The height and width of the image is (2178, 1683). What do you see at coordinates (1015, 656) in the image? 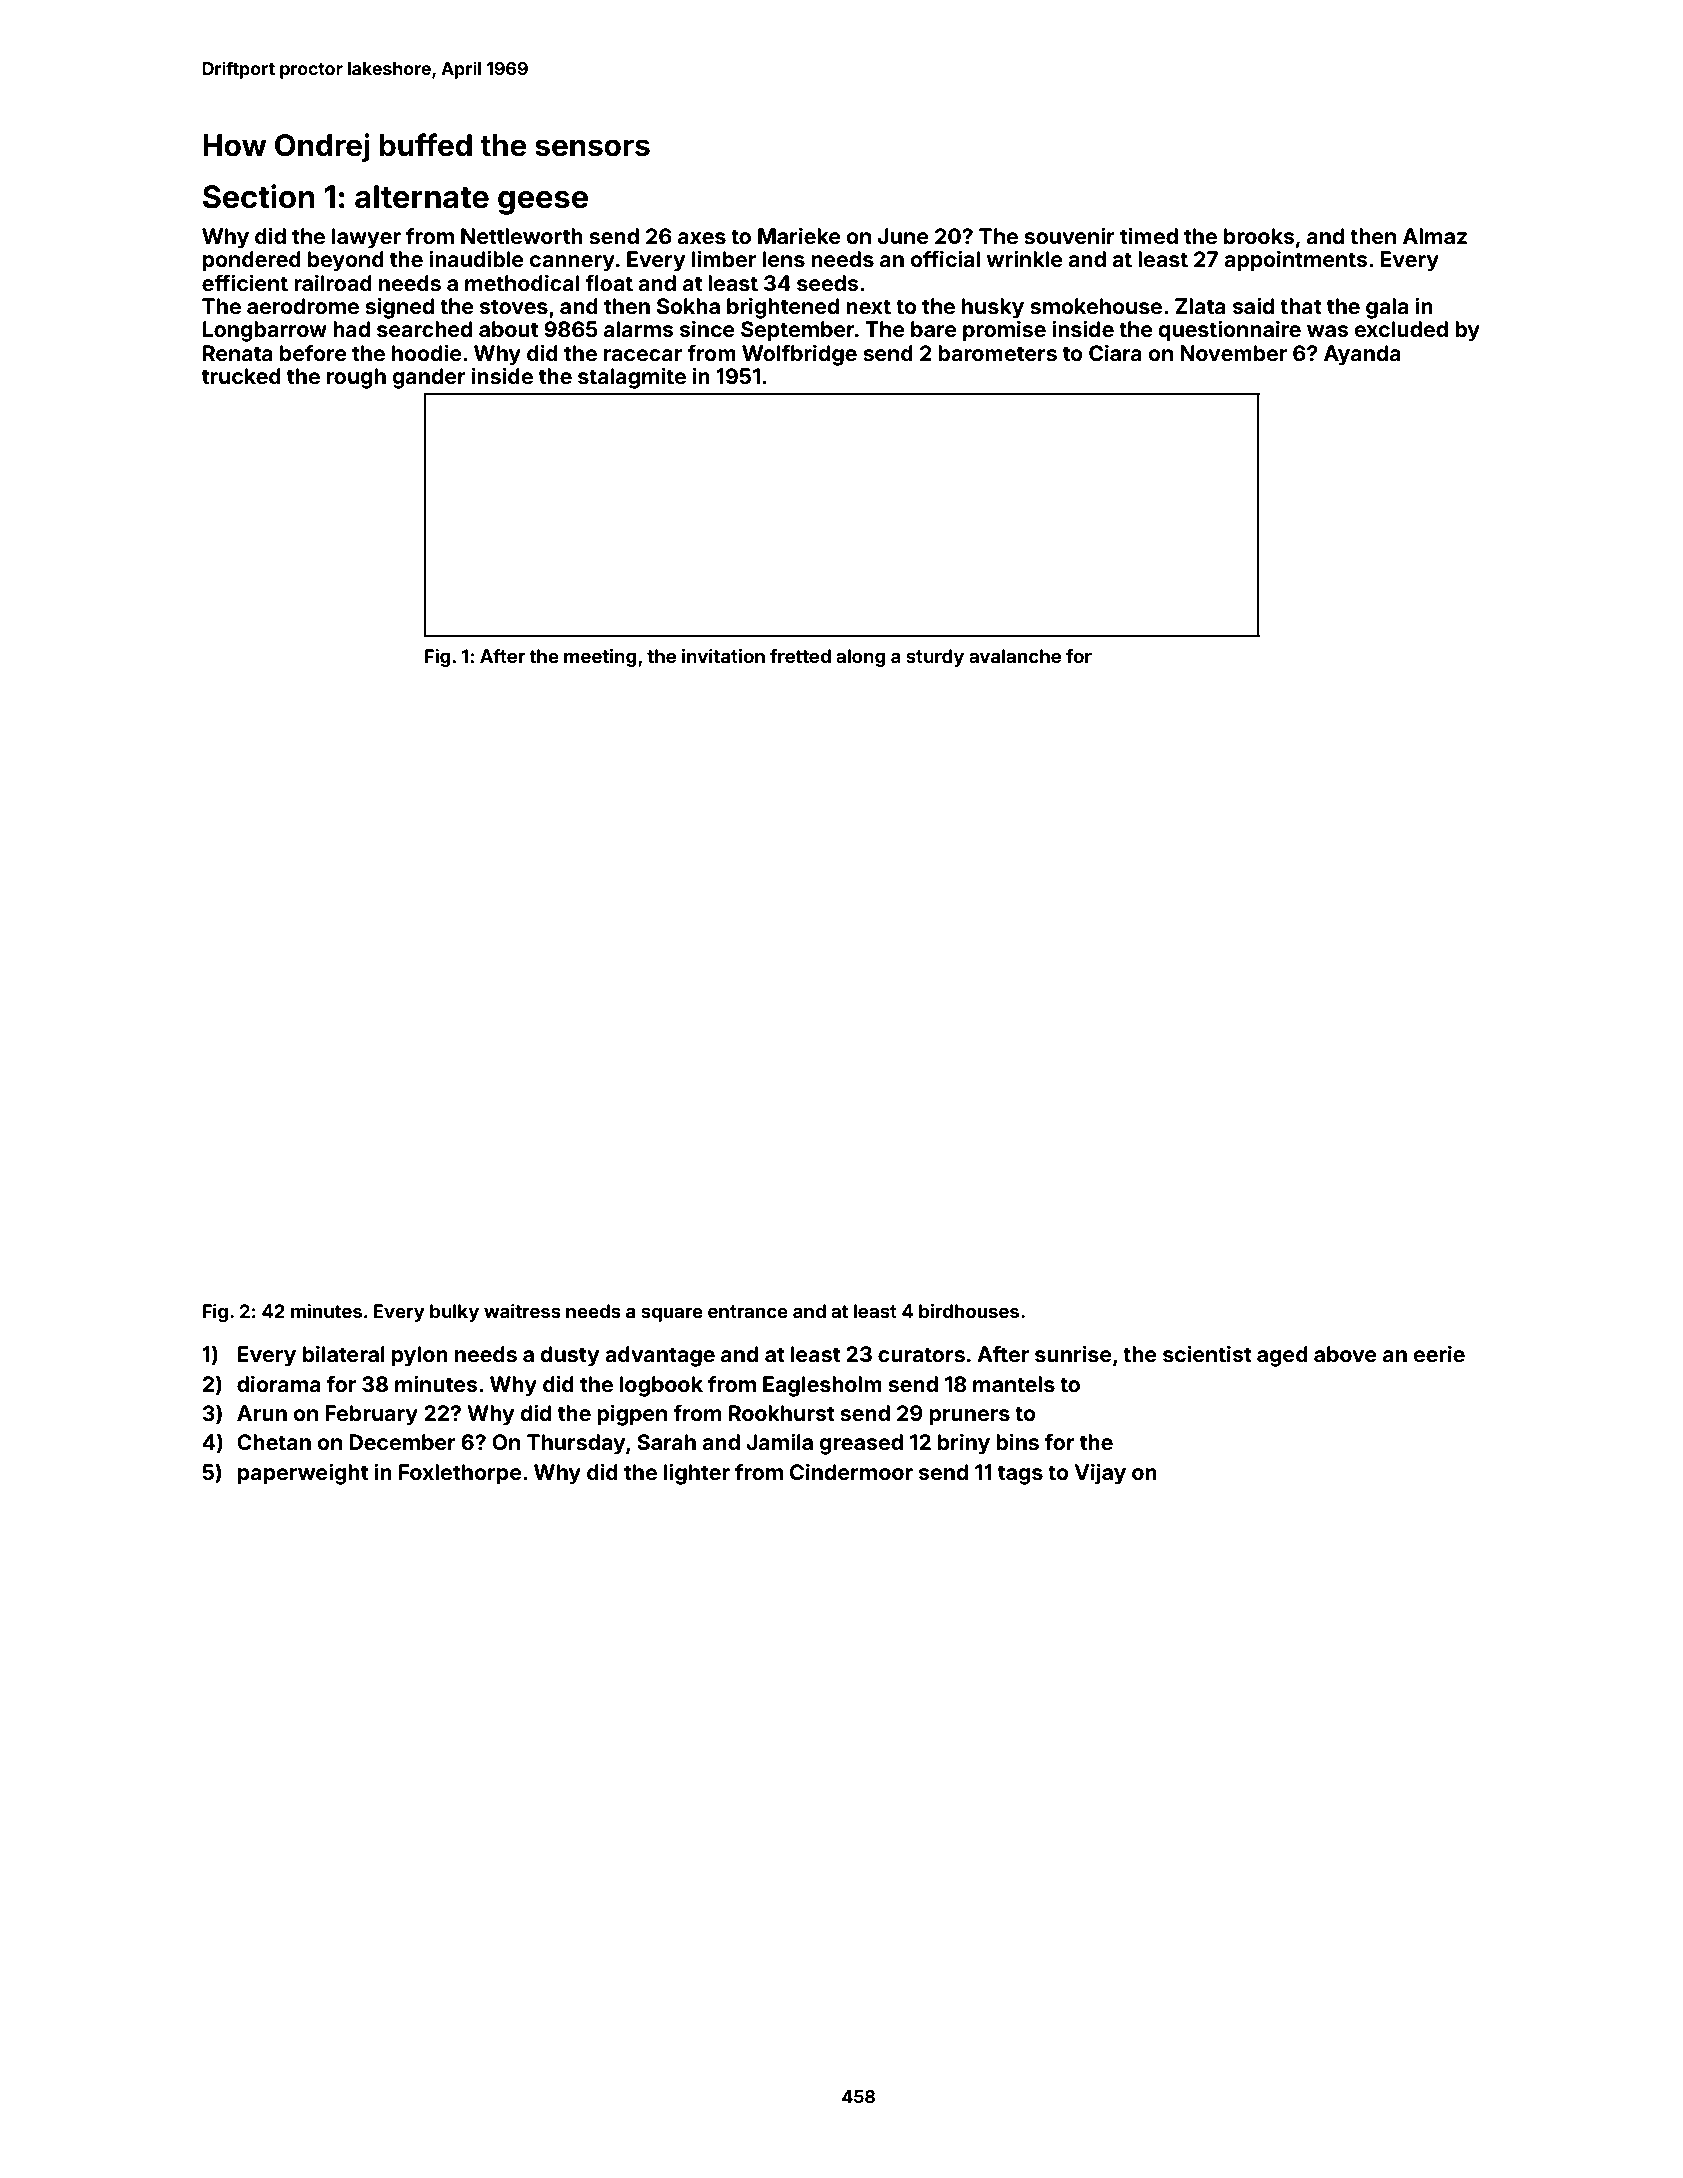
I see `avalanche` at bounding box center [1015, 656].
